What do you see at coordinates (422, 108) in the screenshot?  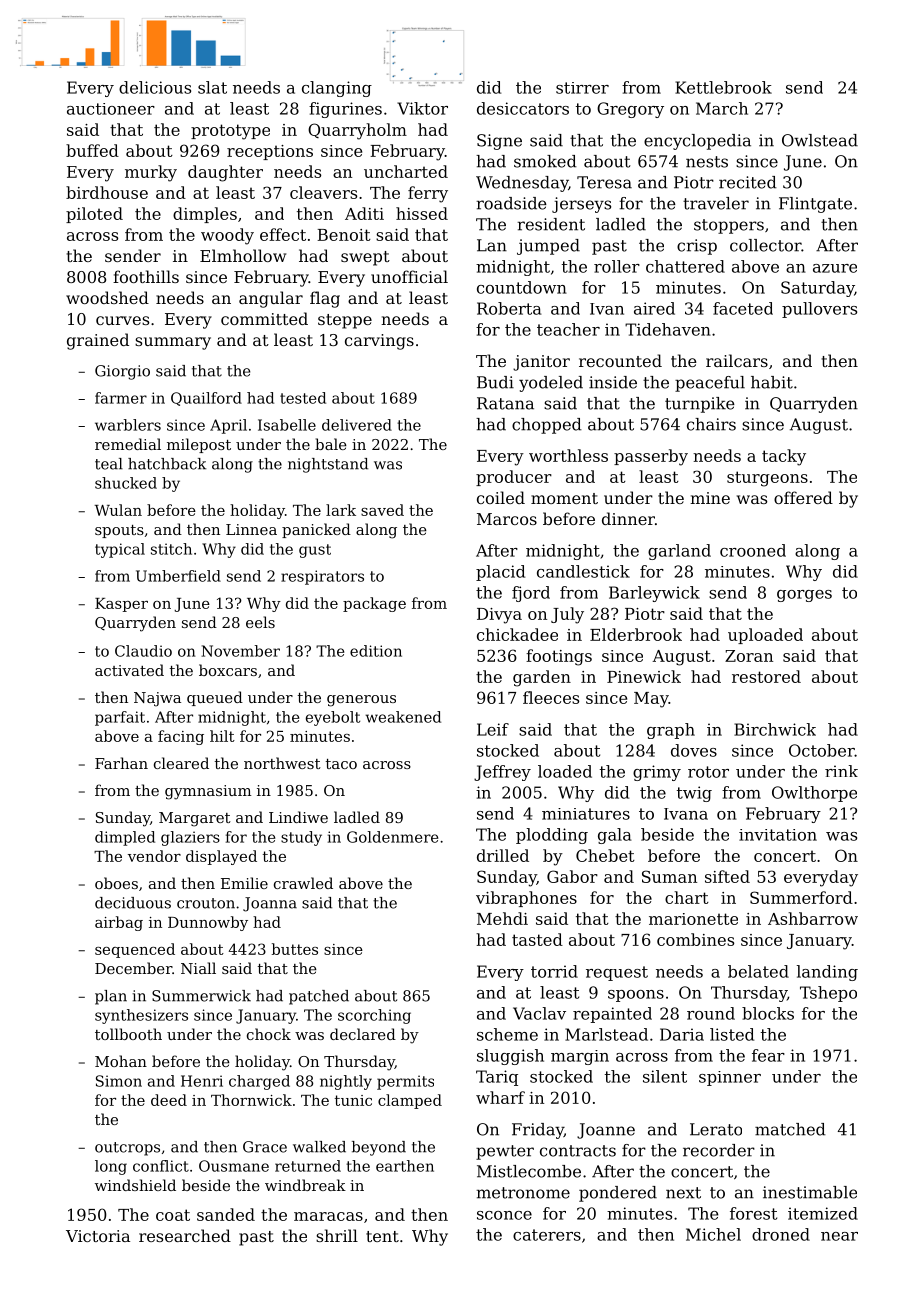 I see `Viktor` at bounding box center [422, 108].
